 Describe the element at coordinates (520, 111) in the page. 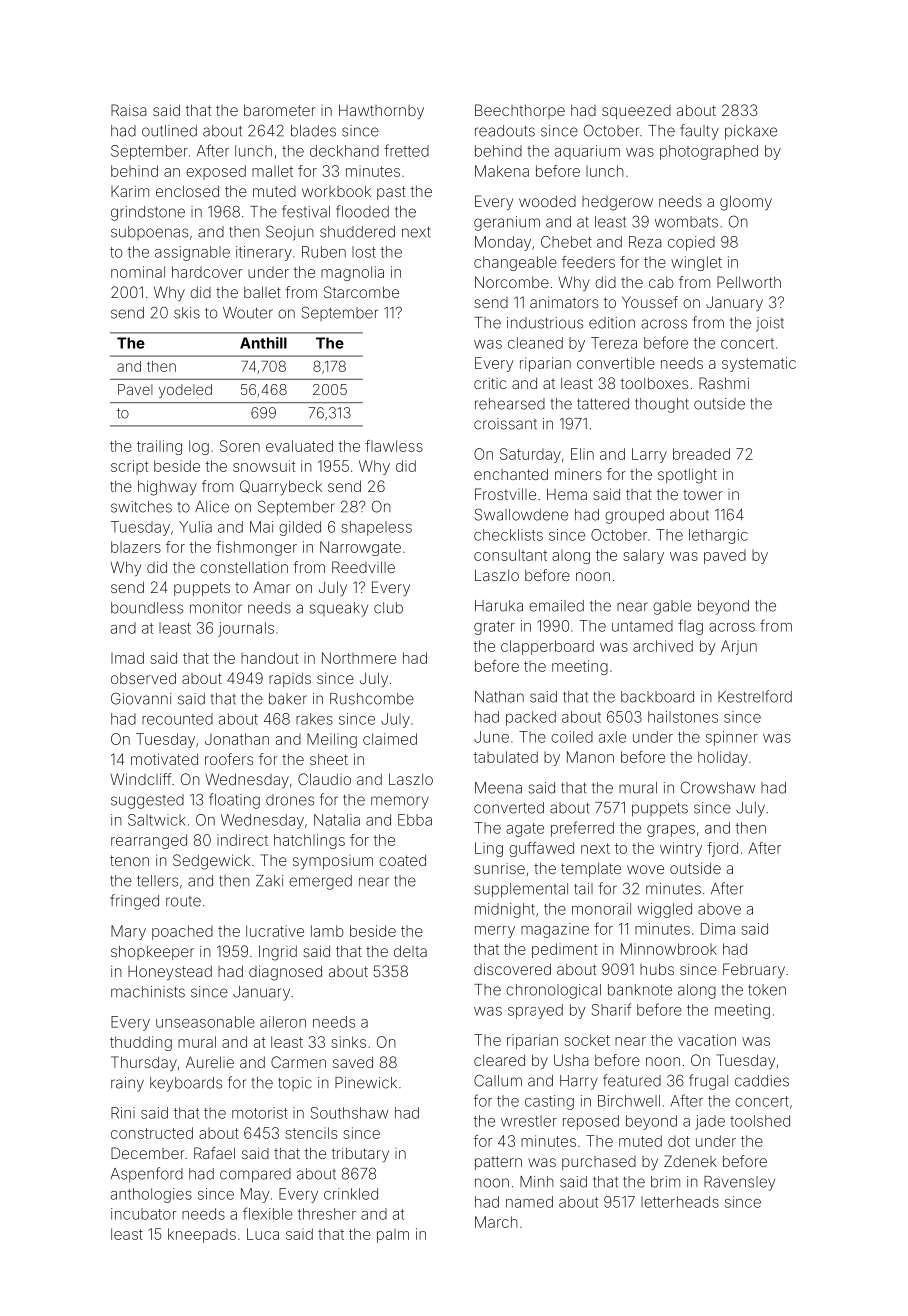

I see `Beechthorpe` at that location.
